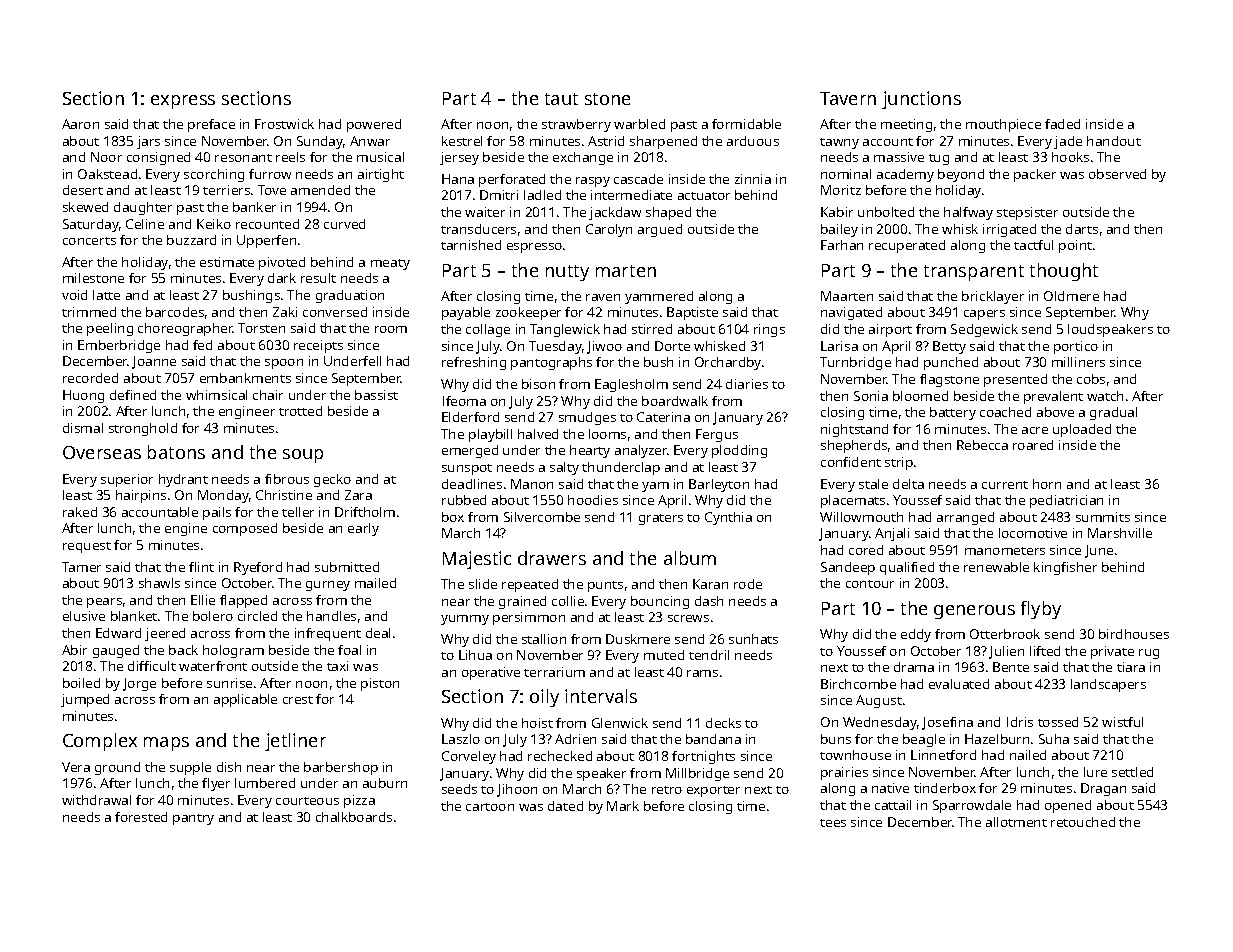 The height and width of the document is (952, 1233). Describe the element at coordinates (1076, 347) in the document. I see `portico` at that location.
